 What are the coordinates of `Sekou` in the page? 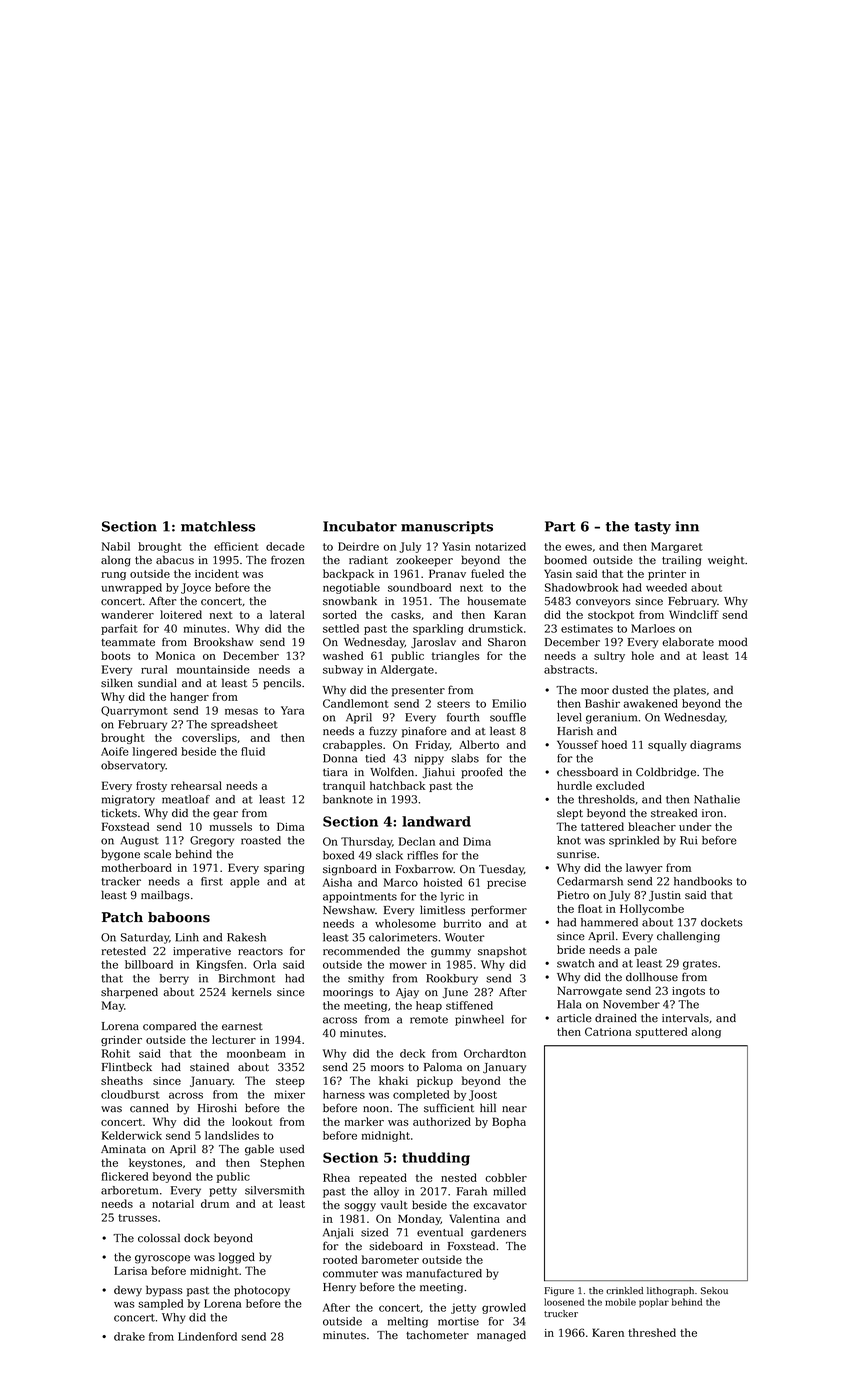 It's located at (714, 1291).
